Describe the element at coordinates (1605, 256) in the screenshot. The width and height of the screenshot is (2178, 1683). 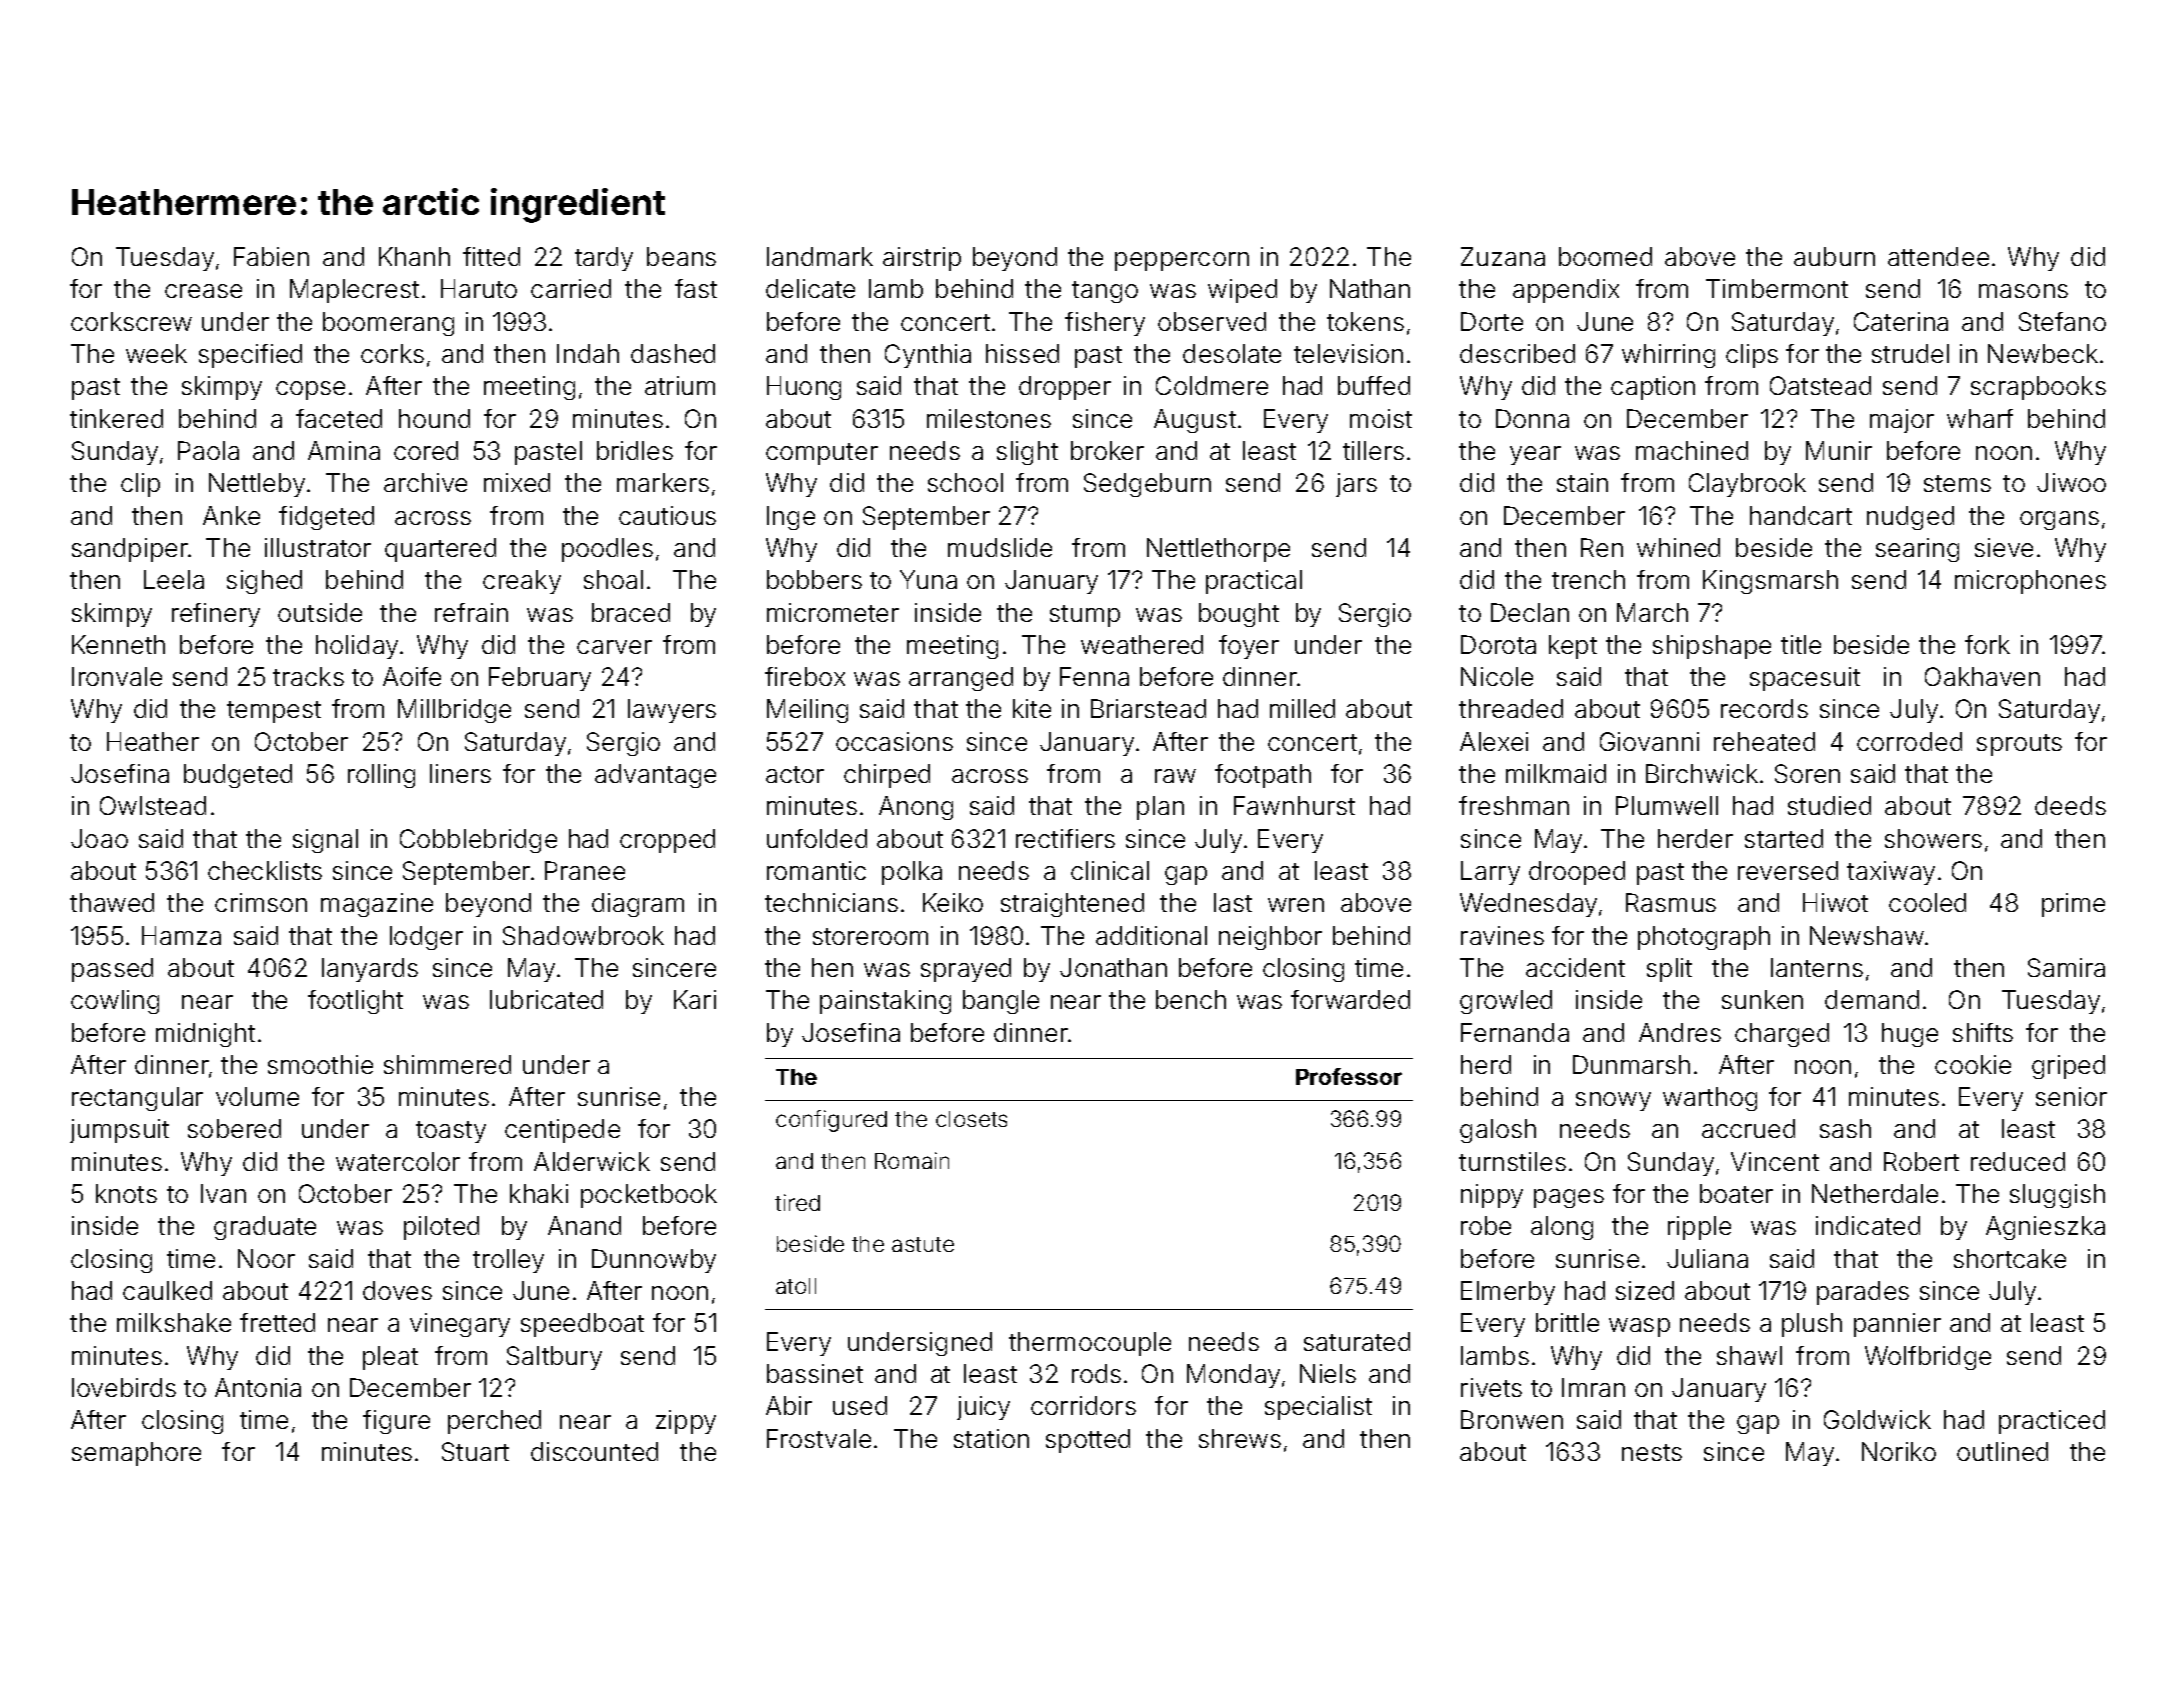
I see `boomed` at that location.
